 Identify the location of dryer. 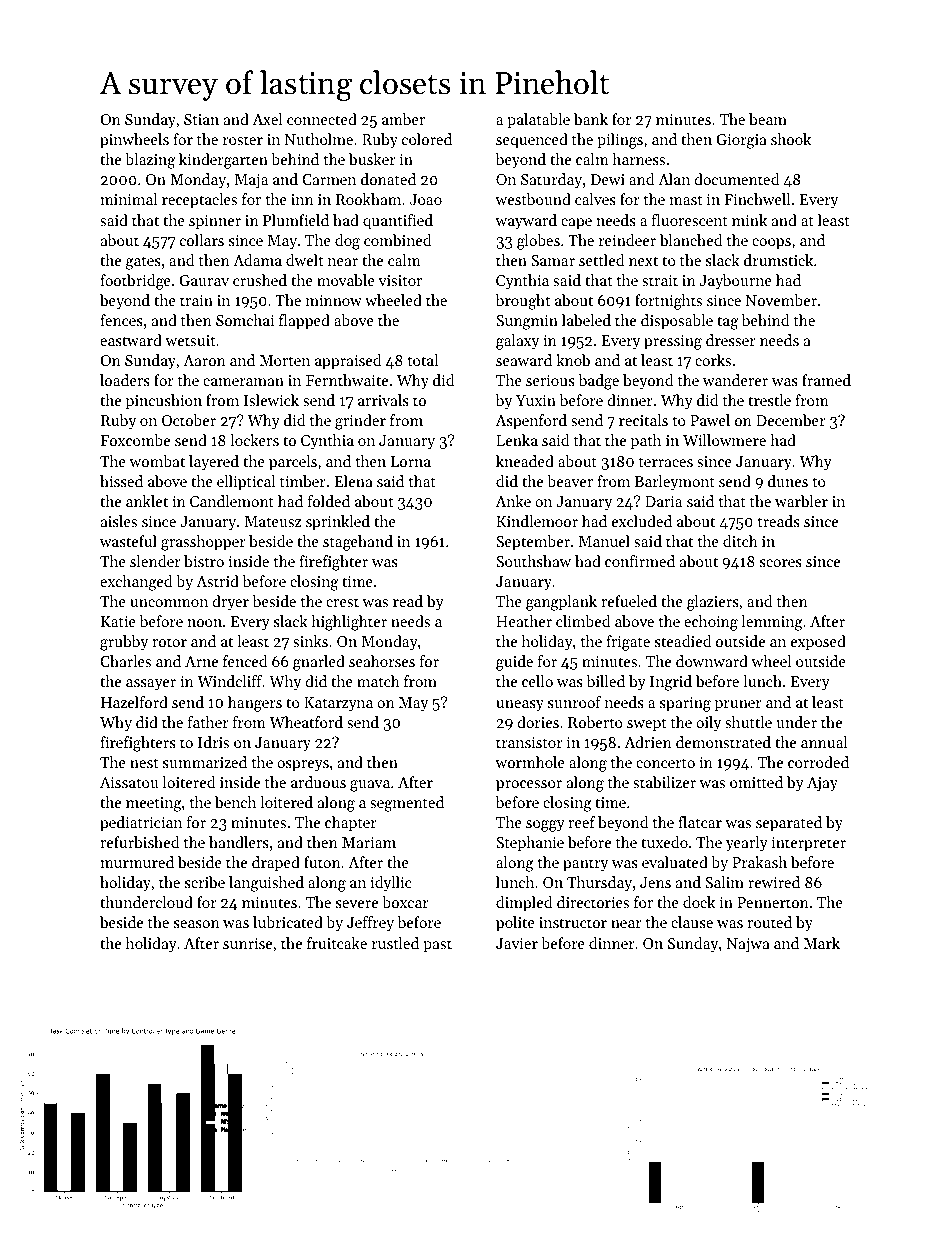
(230, 603).
